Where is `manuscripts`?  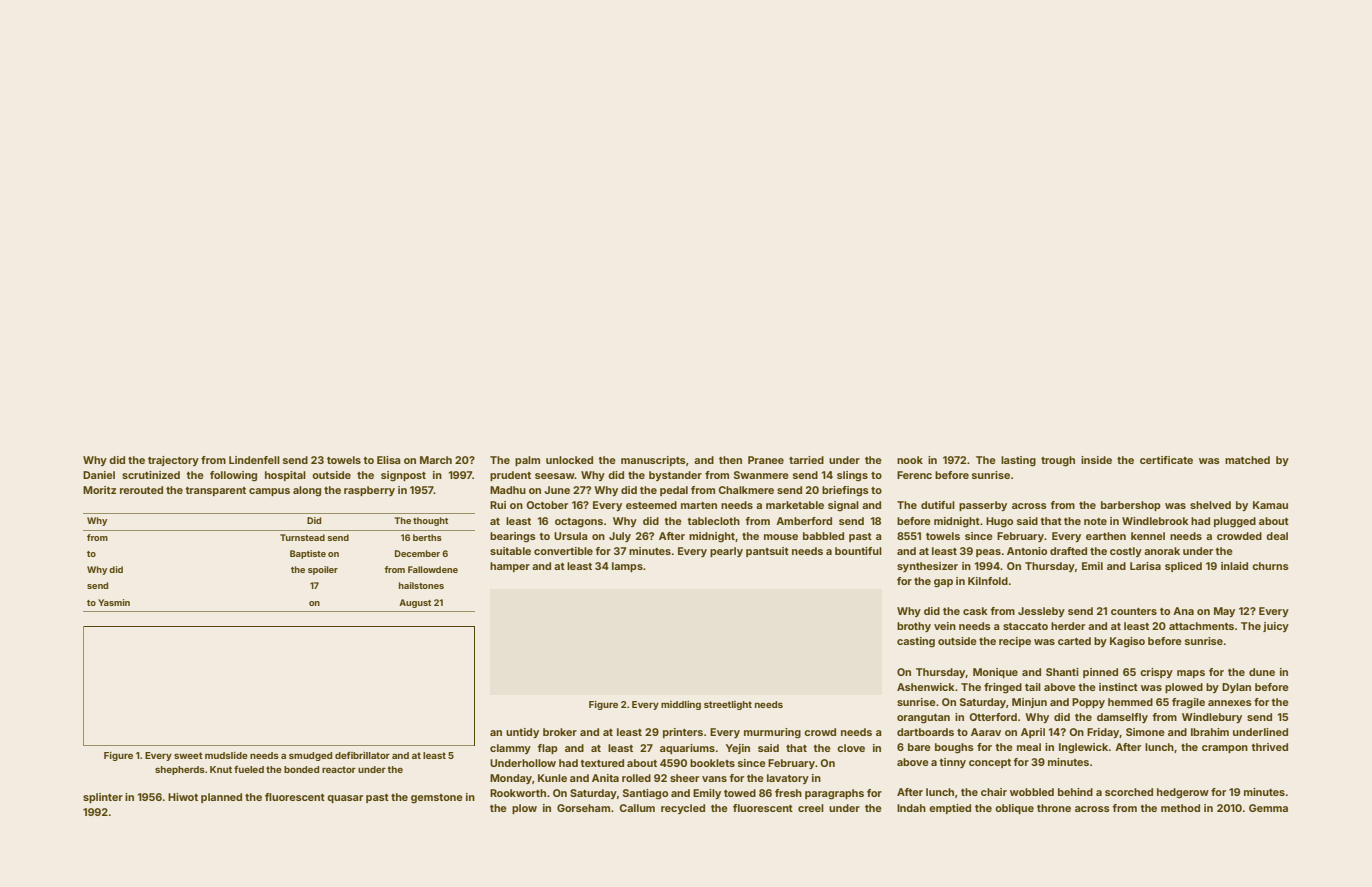
manuscripts is located at coordinates (653, 461).
